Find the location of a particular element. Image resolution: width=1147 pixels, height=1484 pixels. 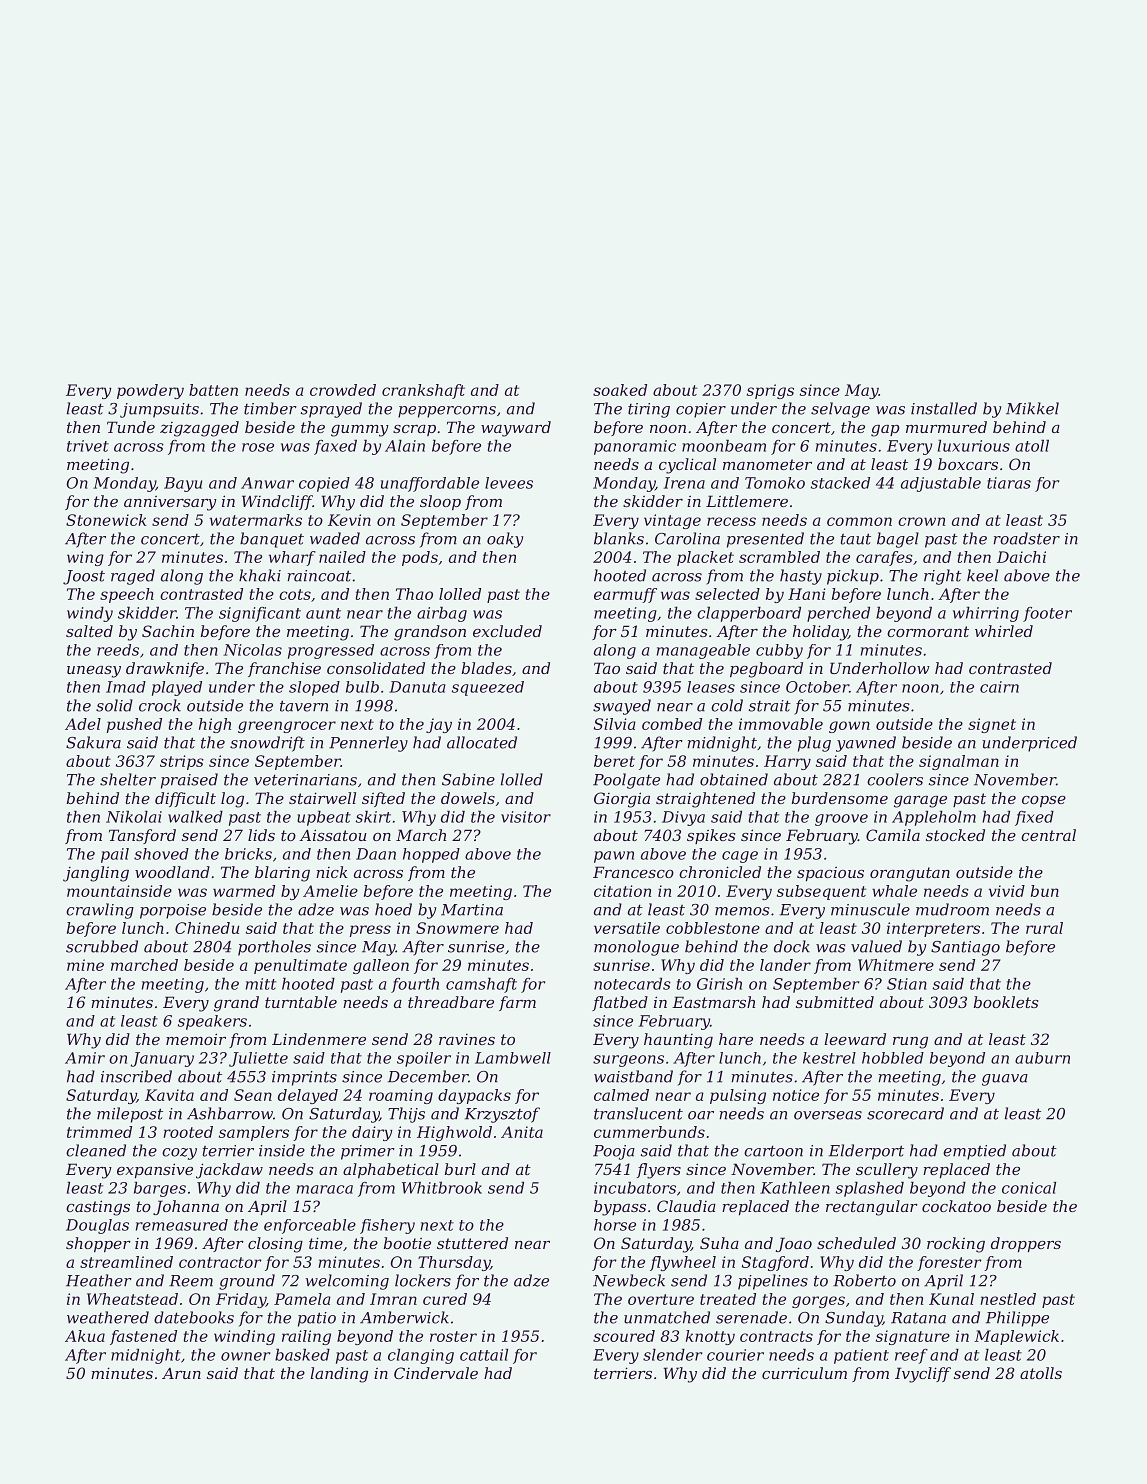

crankshaft is located at coordinates (423, 391).
